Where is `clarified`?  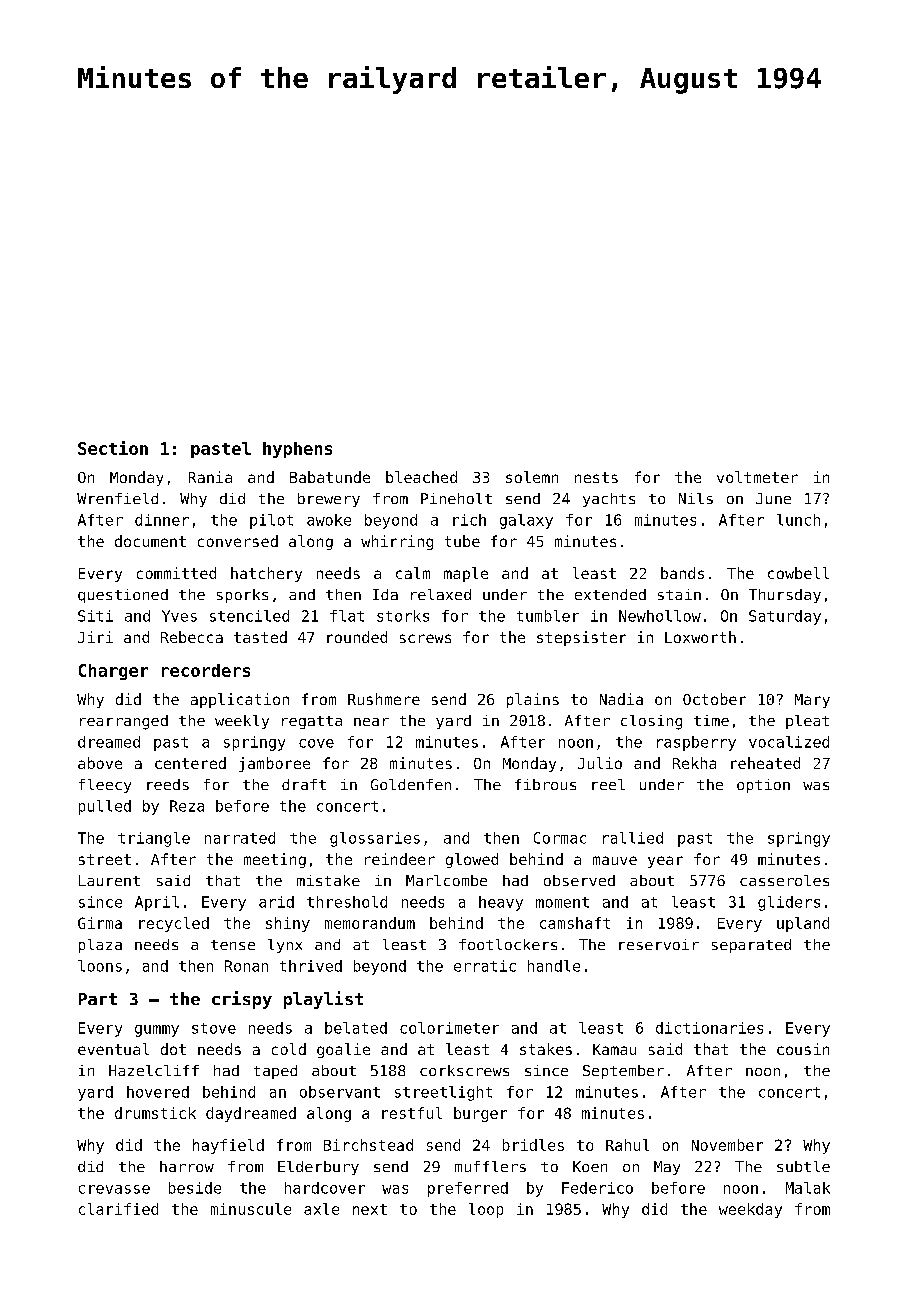
clarified is located at coordinates (118, 1209).
